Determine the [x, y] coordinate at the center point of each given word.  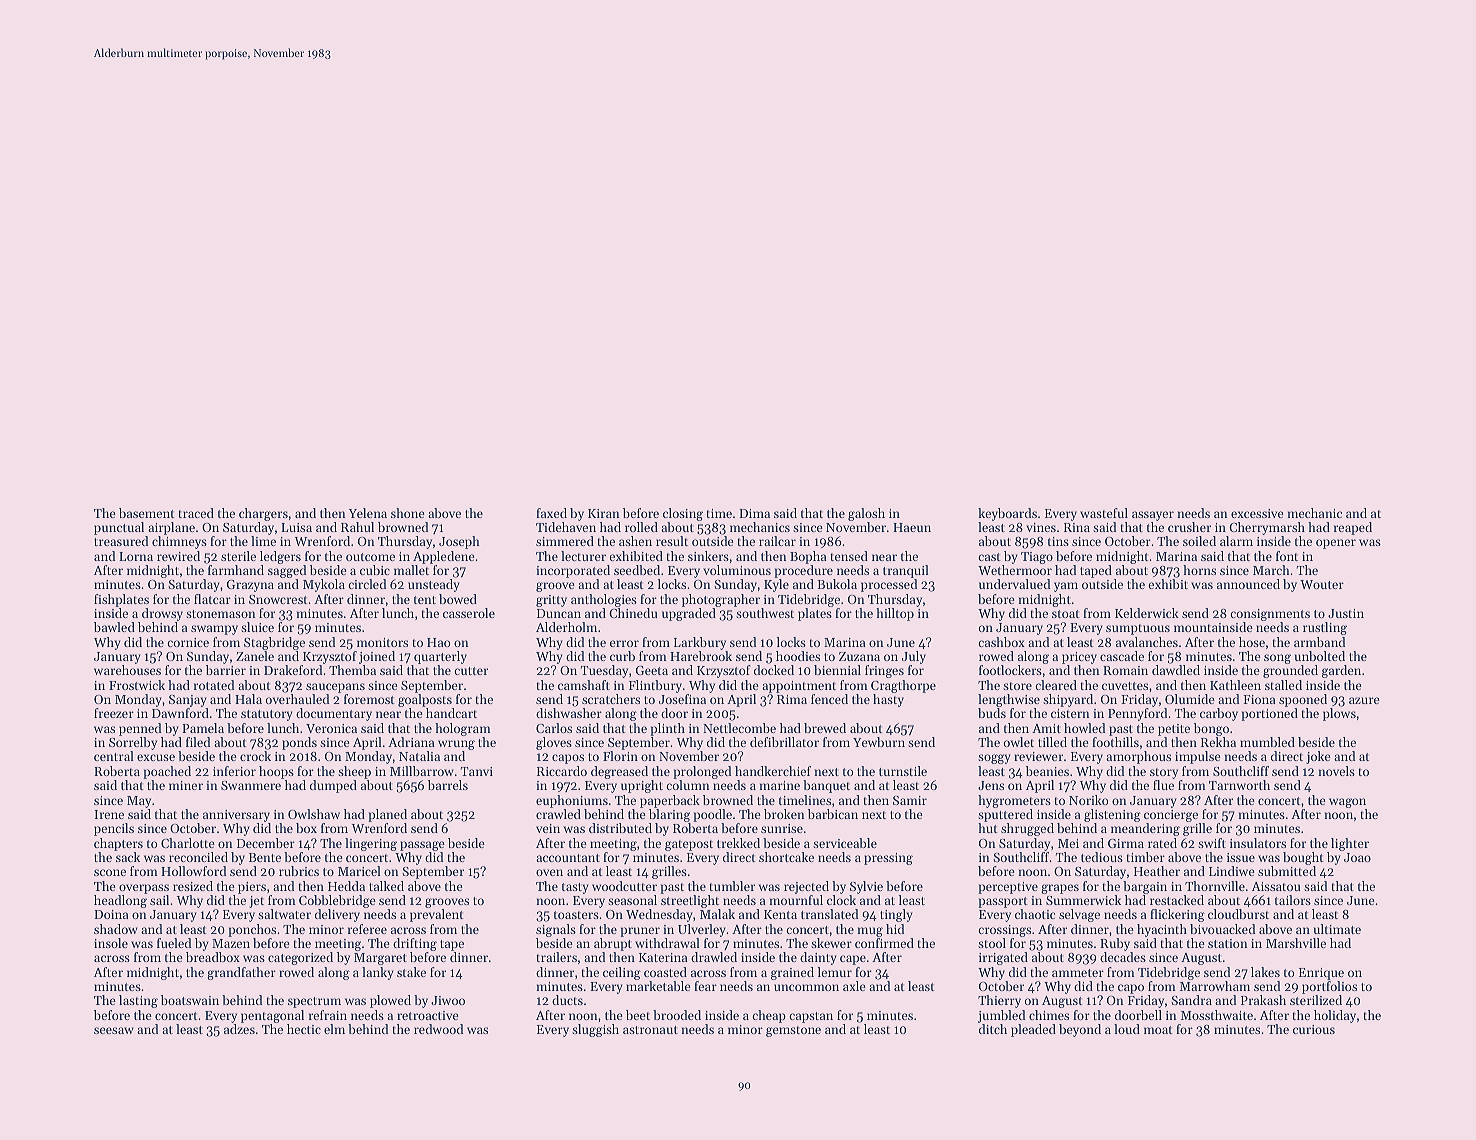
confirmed [884, 943]
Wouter [1322, 584]
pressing [888, 859]
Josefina [682, 699]
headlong [120, 901]
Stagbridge [274, 643]
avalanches [1147, 642]
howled [1084, 728]
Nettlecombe [739, 728]
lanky [378, 973]
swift [1212, 843]
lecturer [583, 556]
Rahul [357, 527]
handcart [451, 713]
